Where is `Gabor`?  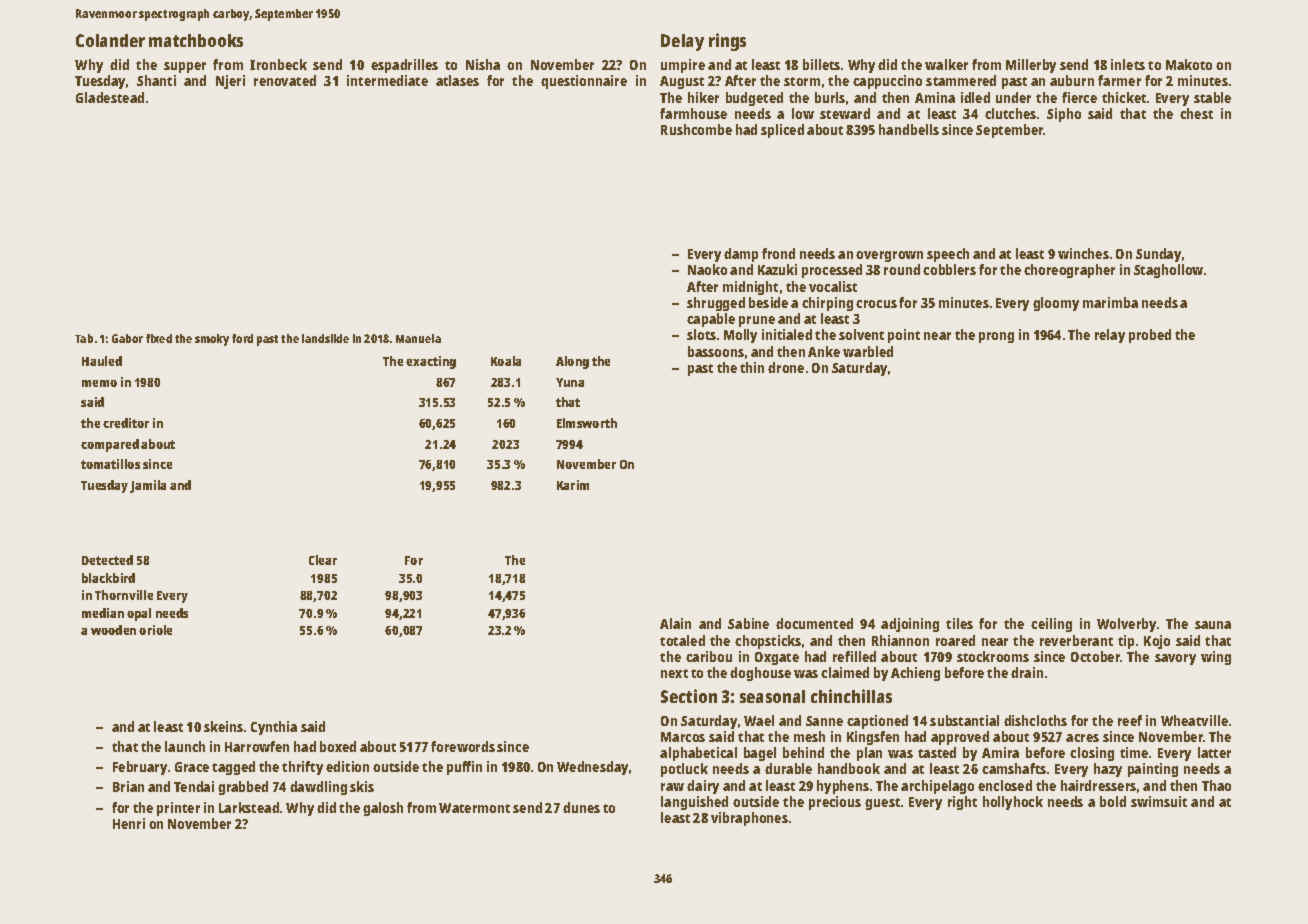
Gabor is located at coordinates (127, 338).
